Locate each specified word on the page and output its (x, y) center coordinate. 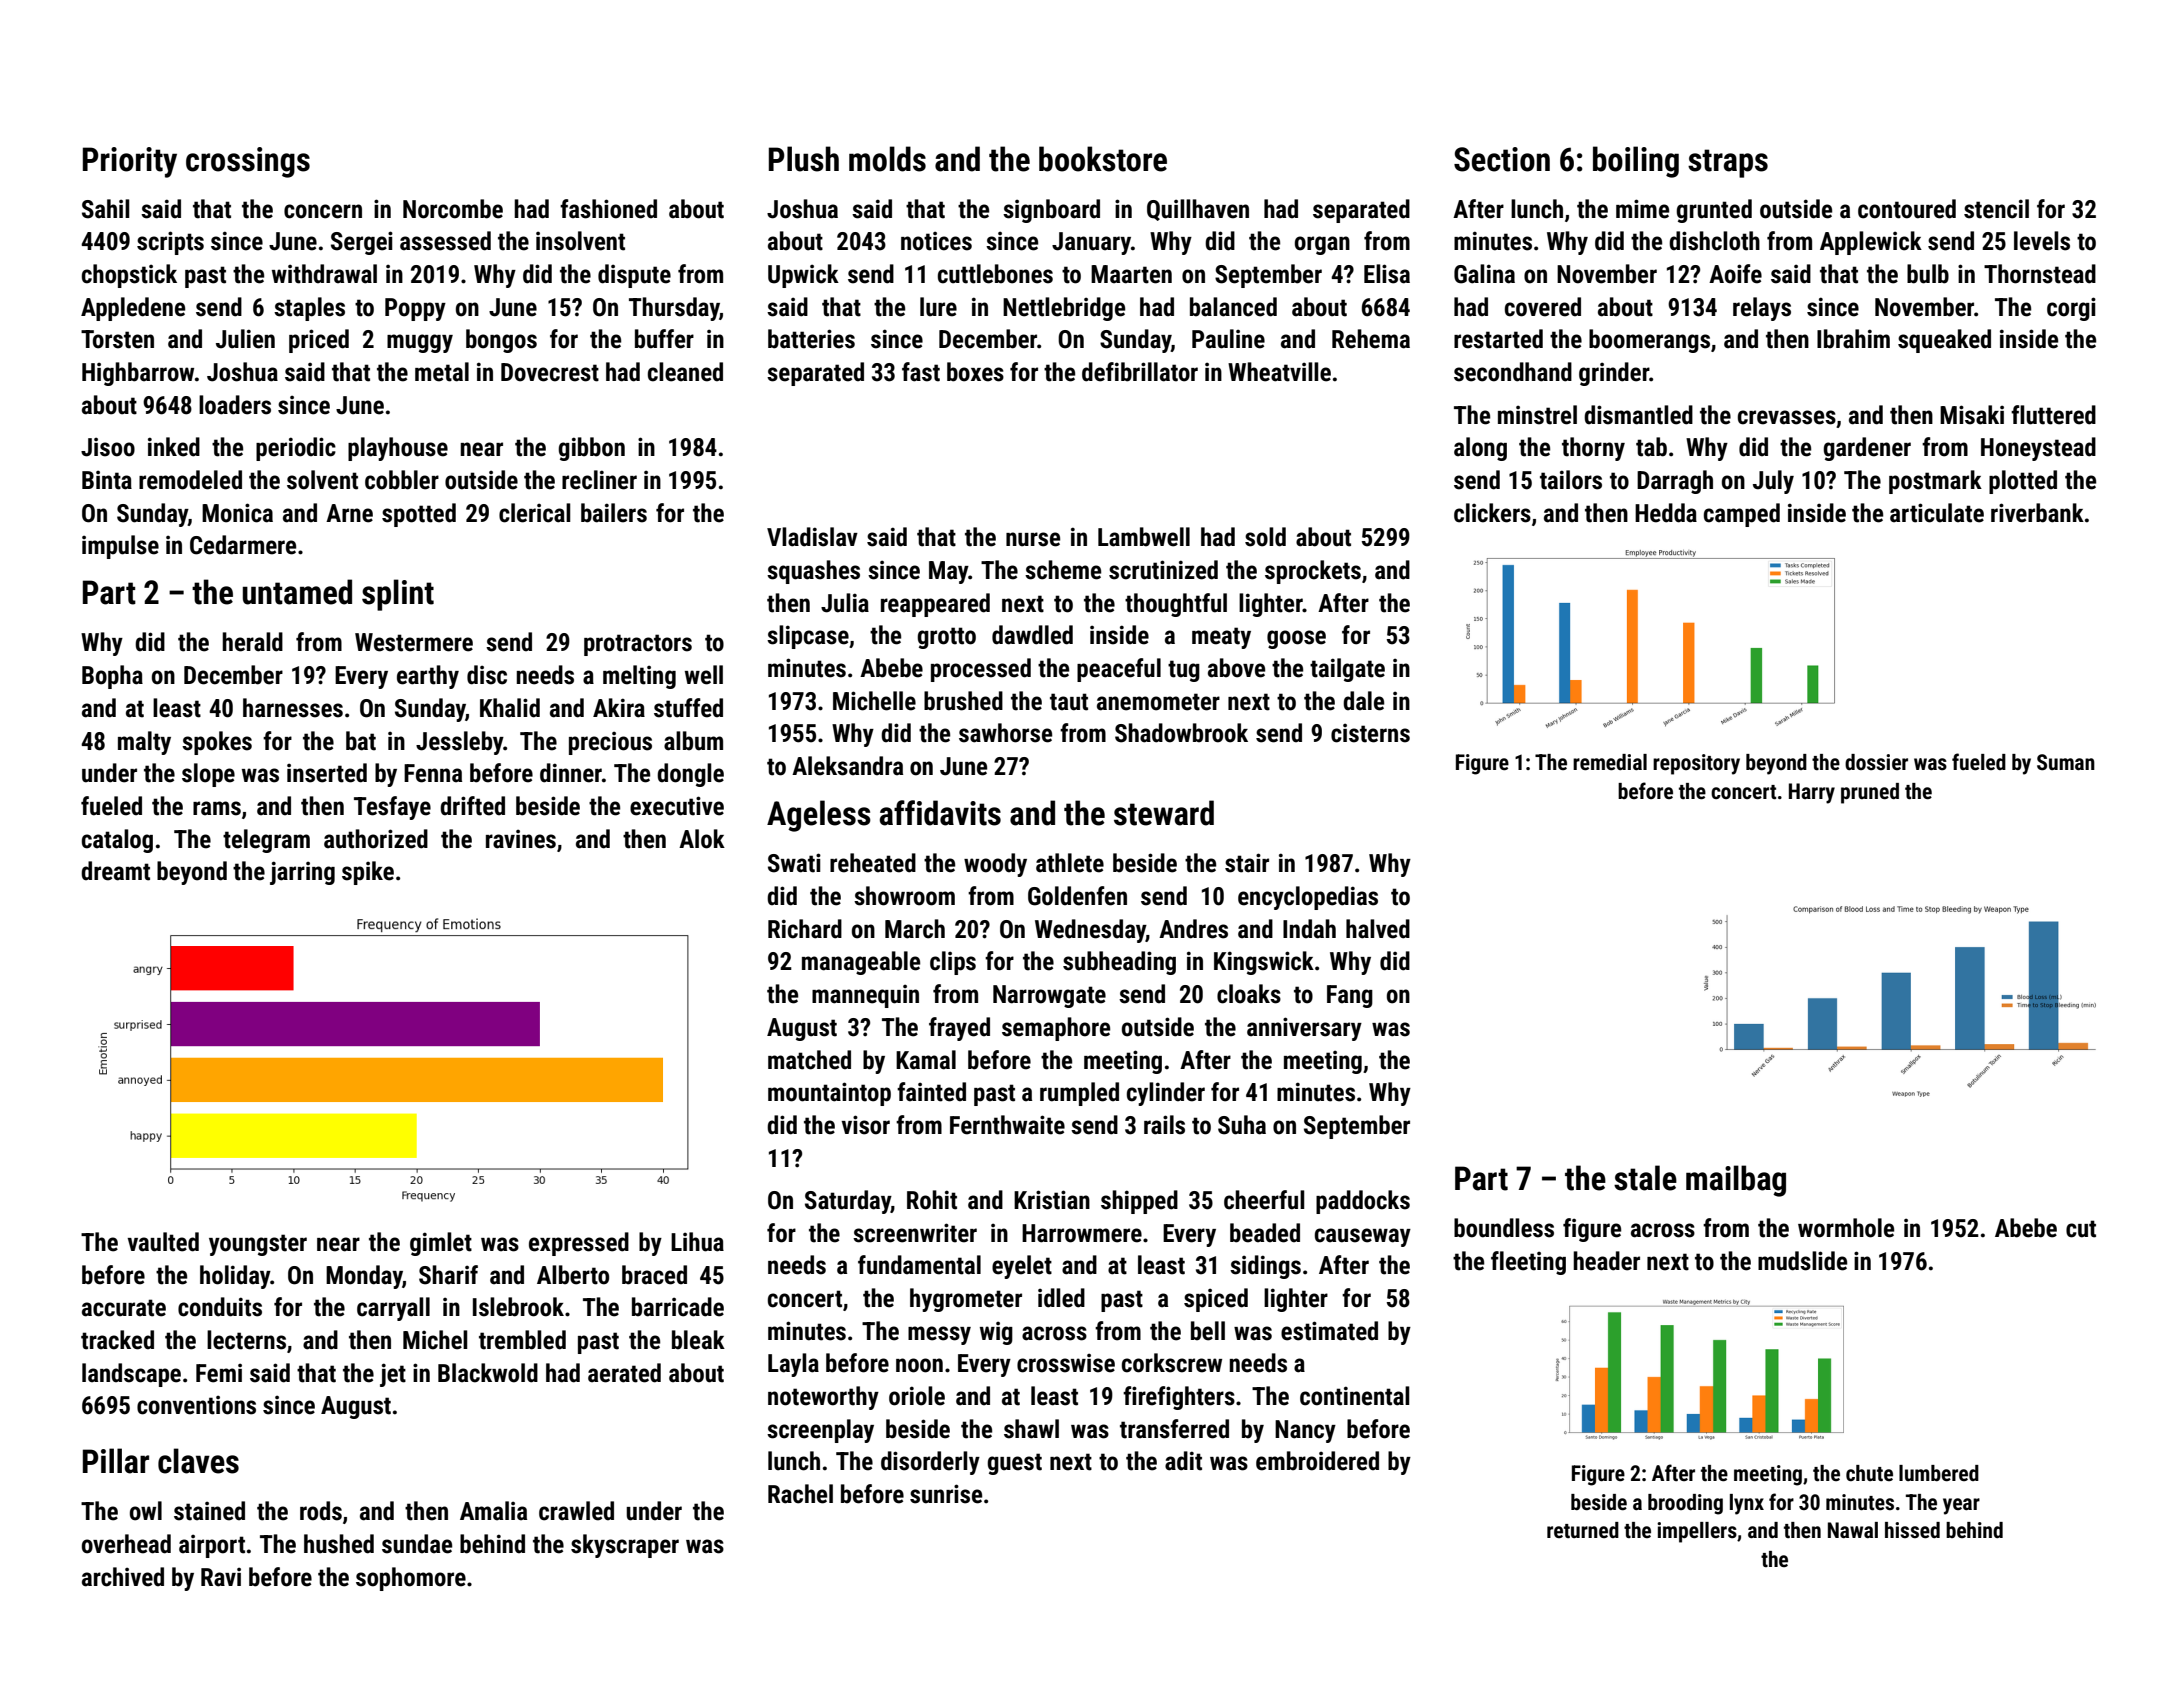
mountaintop (829, 1094)
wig (996, 1333)
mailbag (1736, 1181)
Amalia (493, 1511)
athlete (1070, 863)
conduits (220, 1307)
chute (1869, 1473)
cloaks (1249, 994)
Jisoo (108, 447)
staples (309, 309)
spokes (217, 743)
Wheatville (1279, 372)
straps (1728, 163)
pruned (1870, 793)
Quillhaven (1198, 210)
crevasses (1787, 417)
